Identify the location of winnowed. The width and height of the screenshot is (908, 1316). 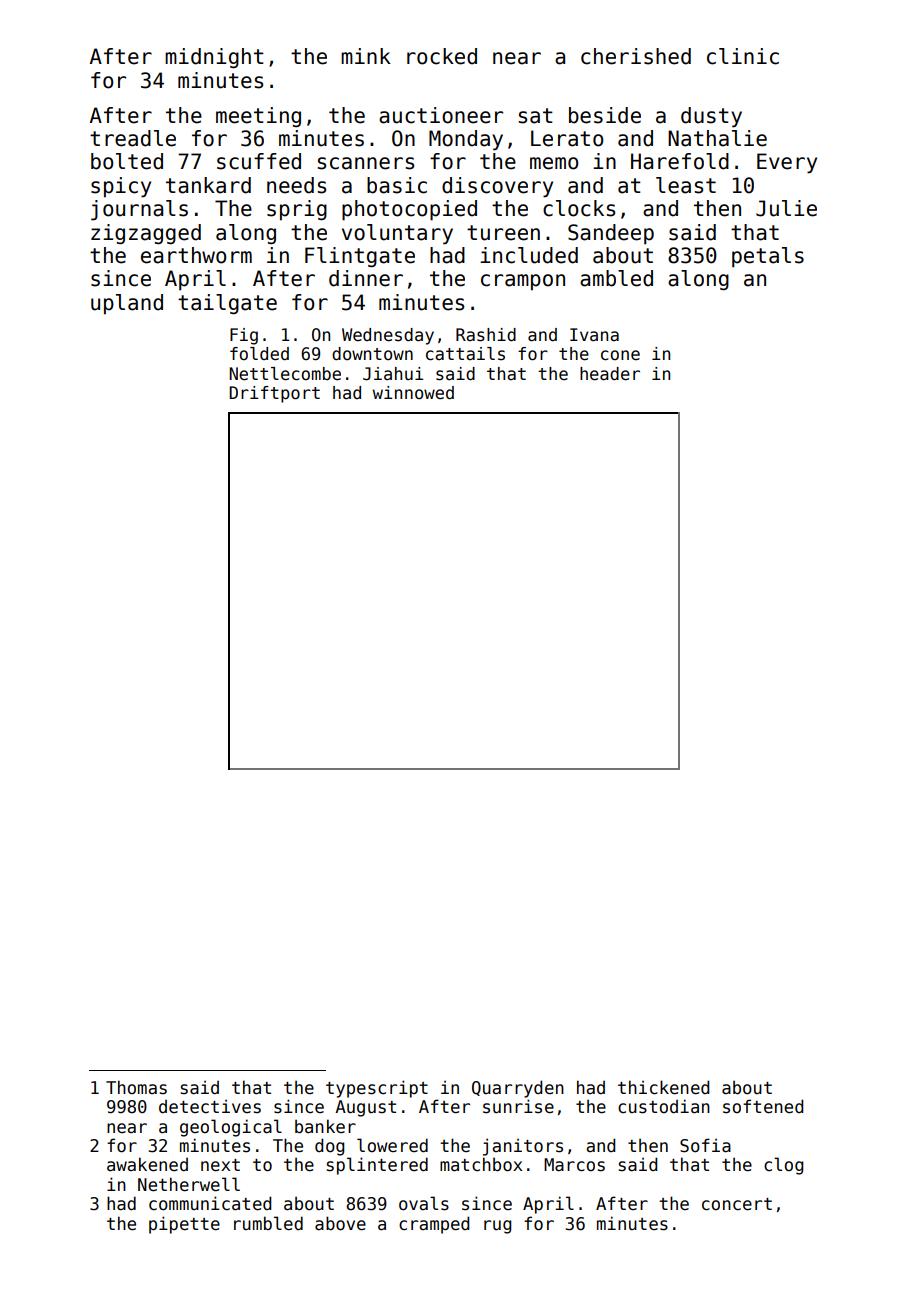
(413, 393).
